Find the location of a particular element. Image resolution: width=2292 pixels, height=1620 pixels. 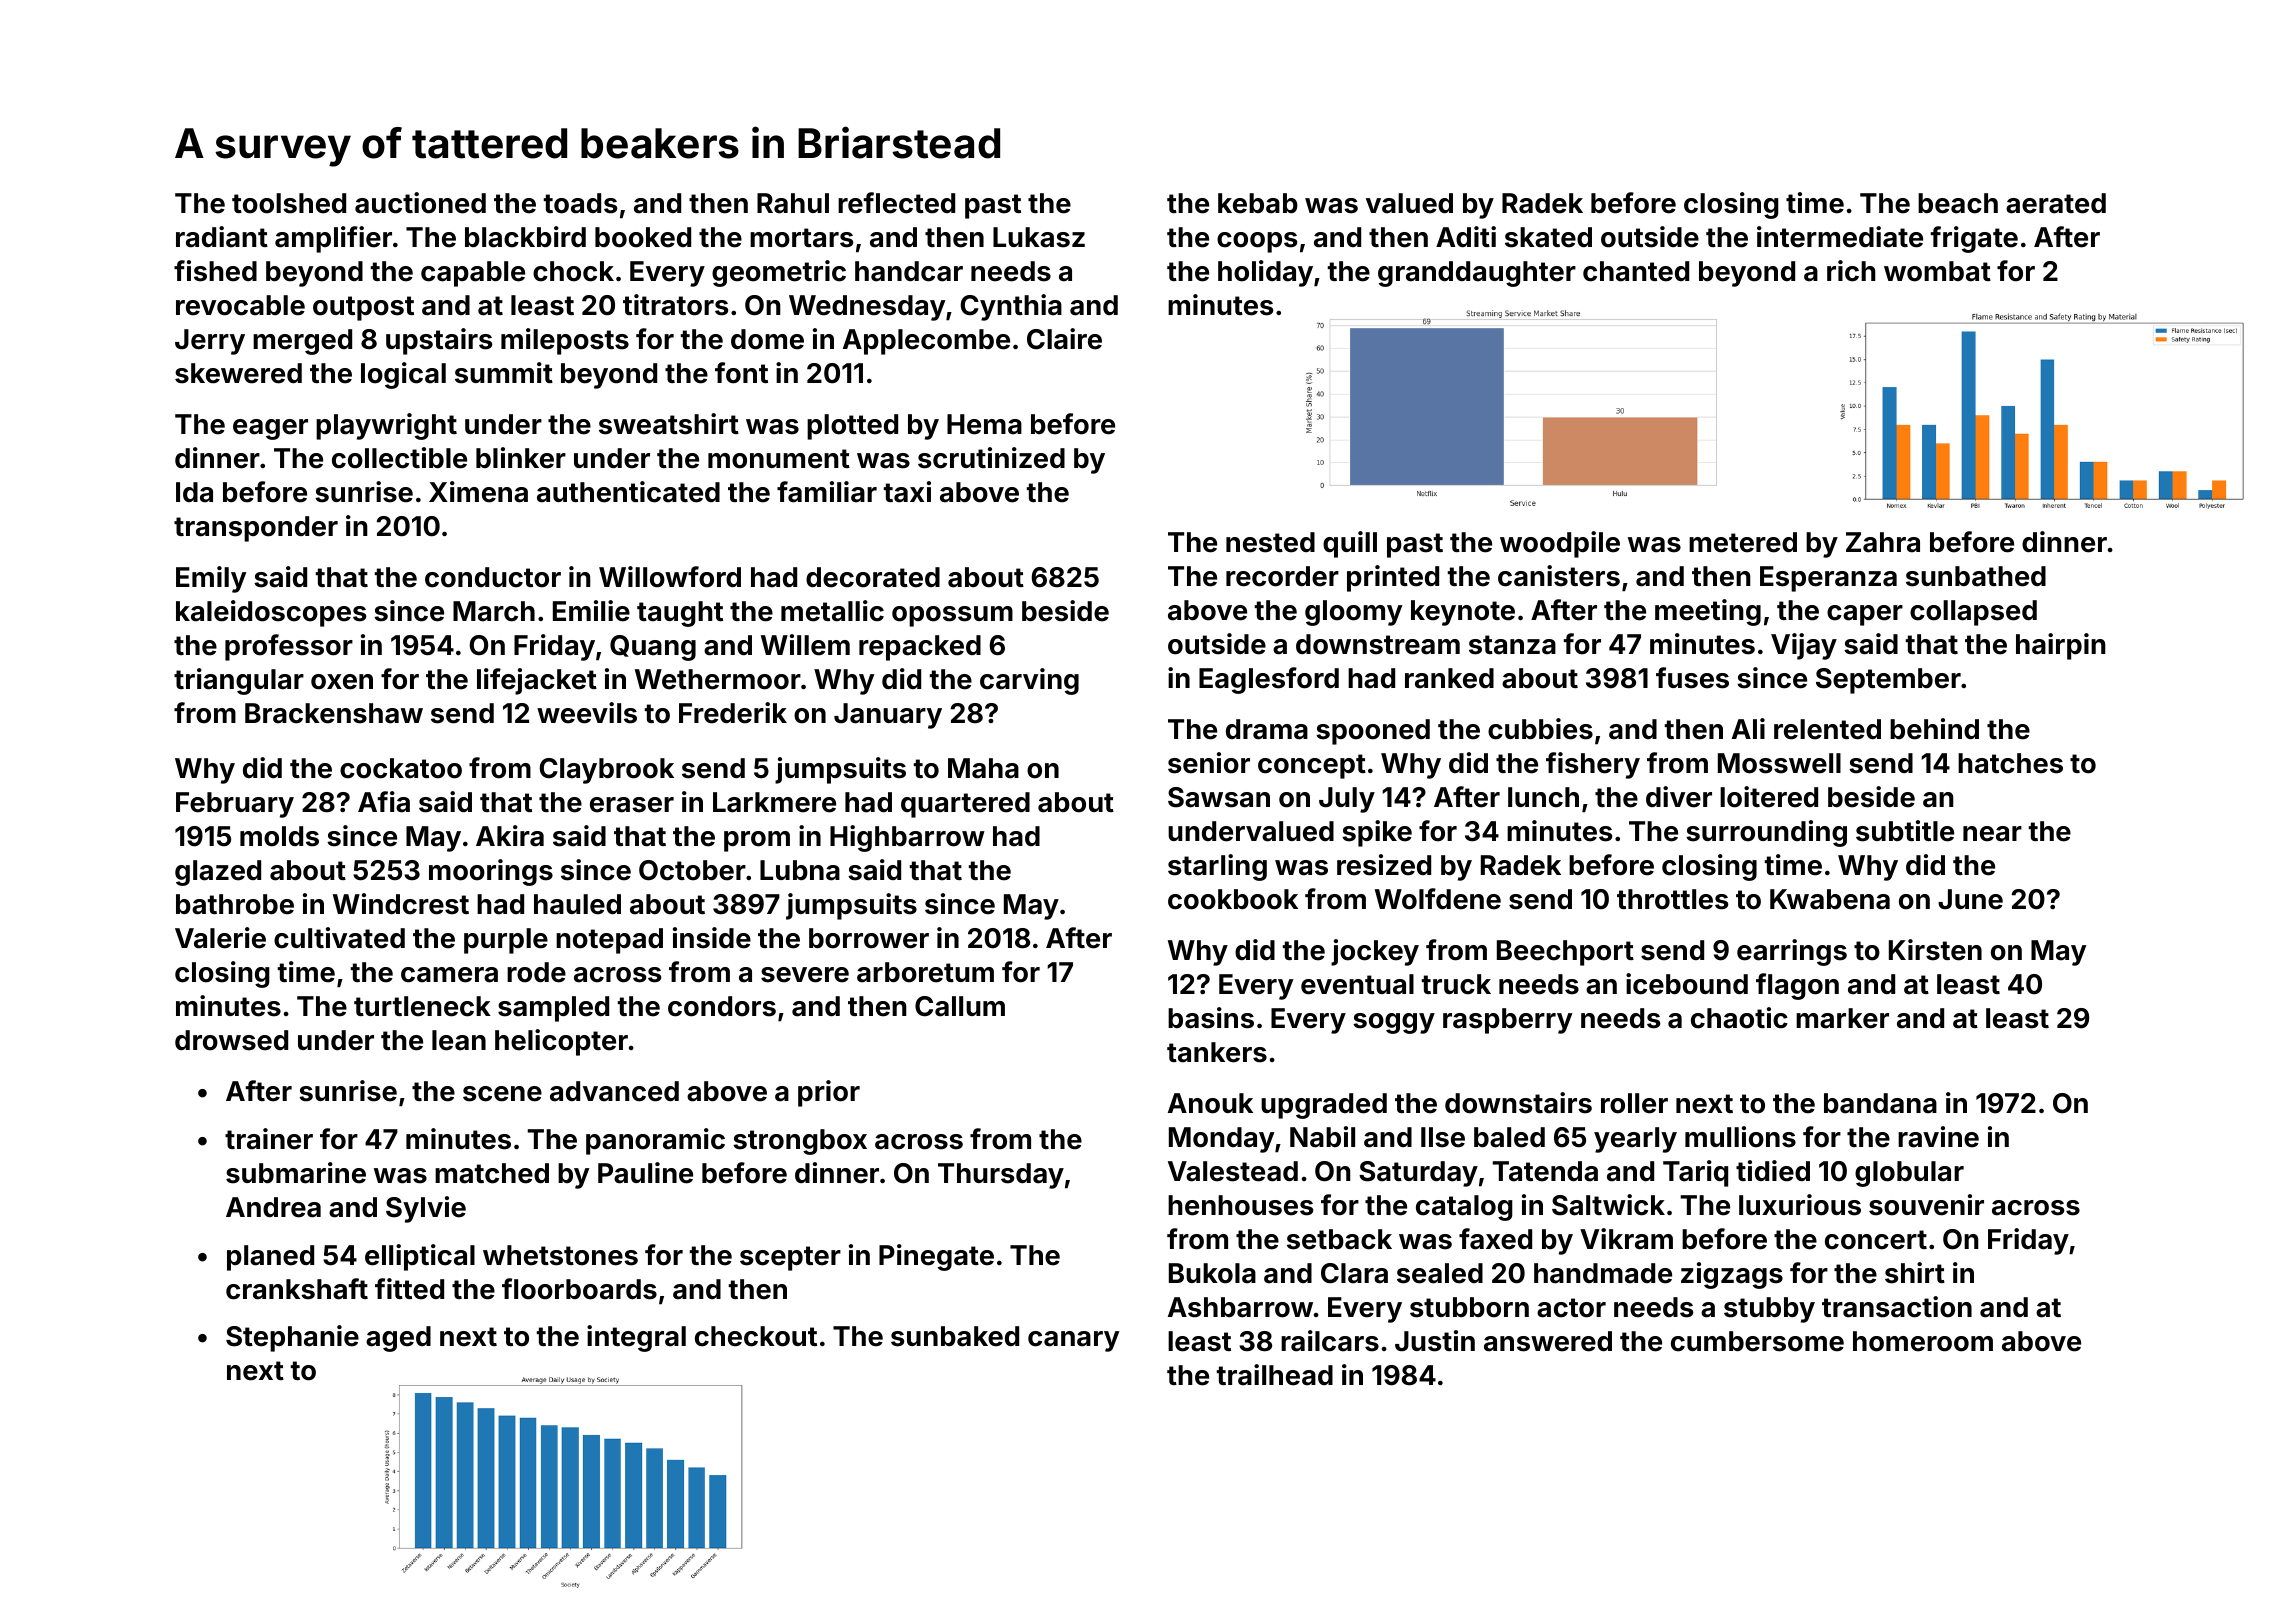

lifejacket is located at coordinates (537, 681).
